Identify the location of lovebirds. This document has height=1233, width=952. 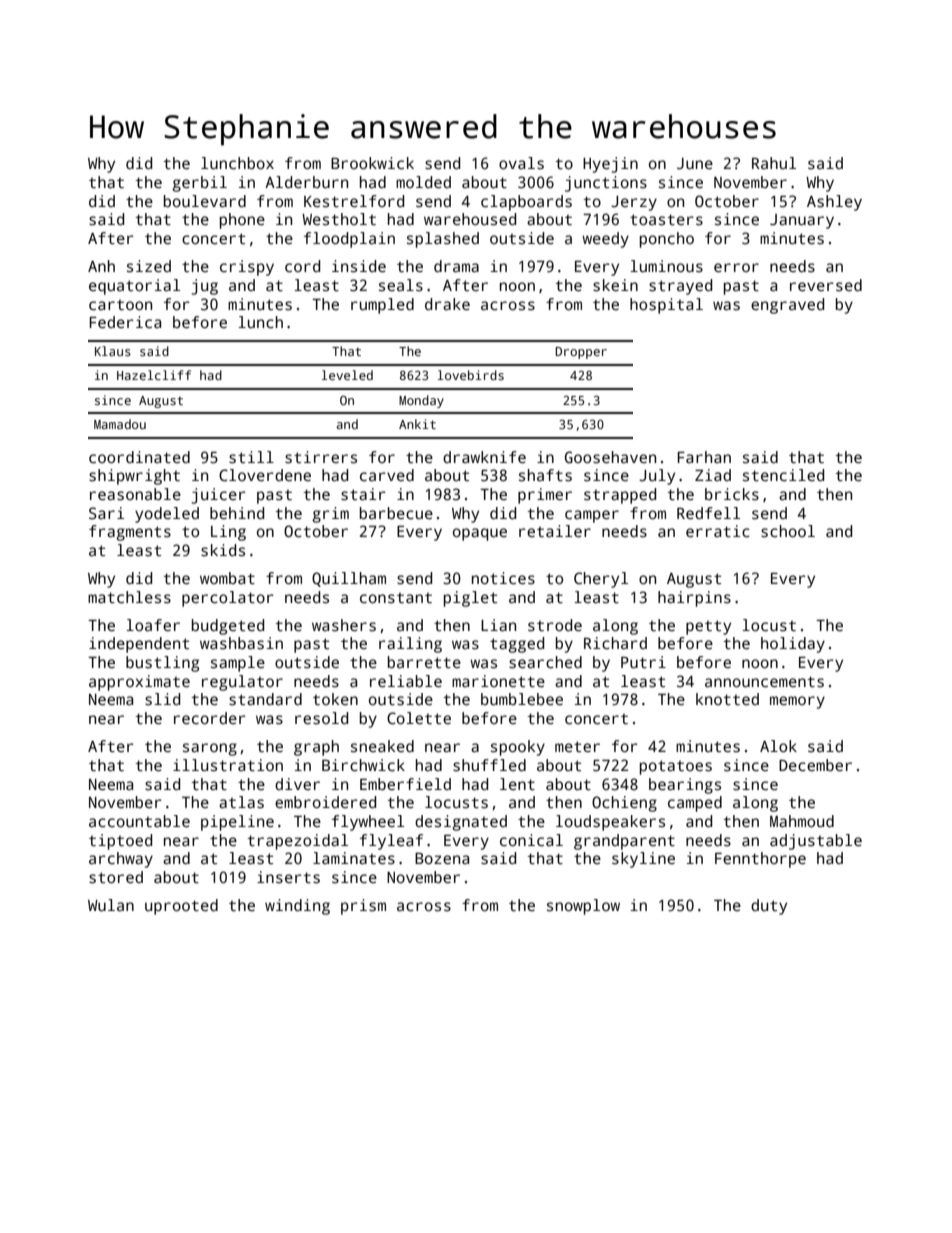
(471, 375).
